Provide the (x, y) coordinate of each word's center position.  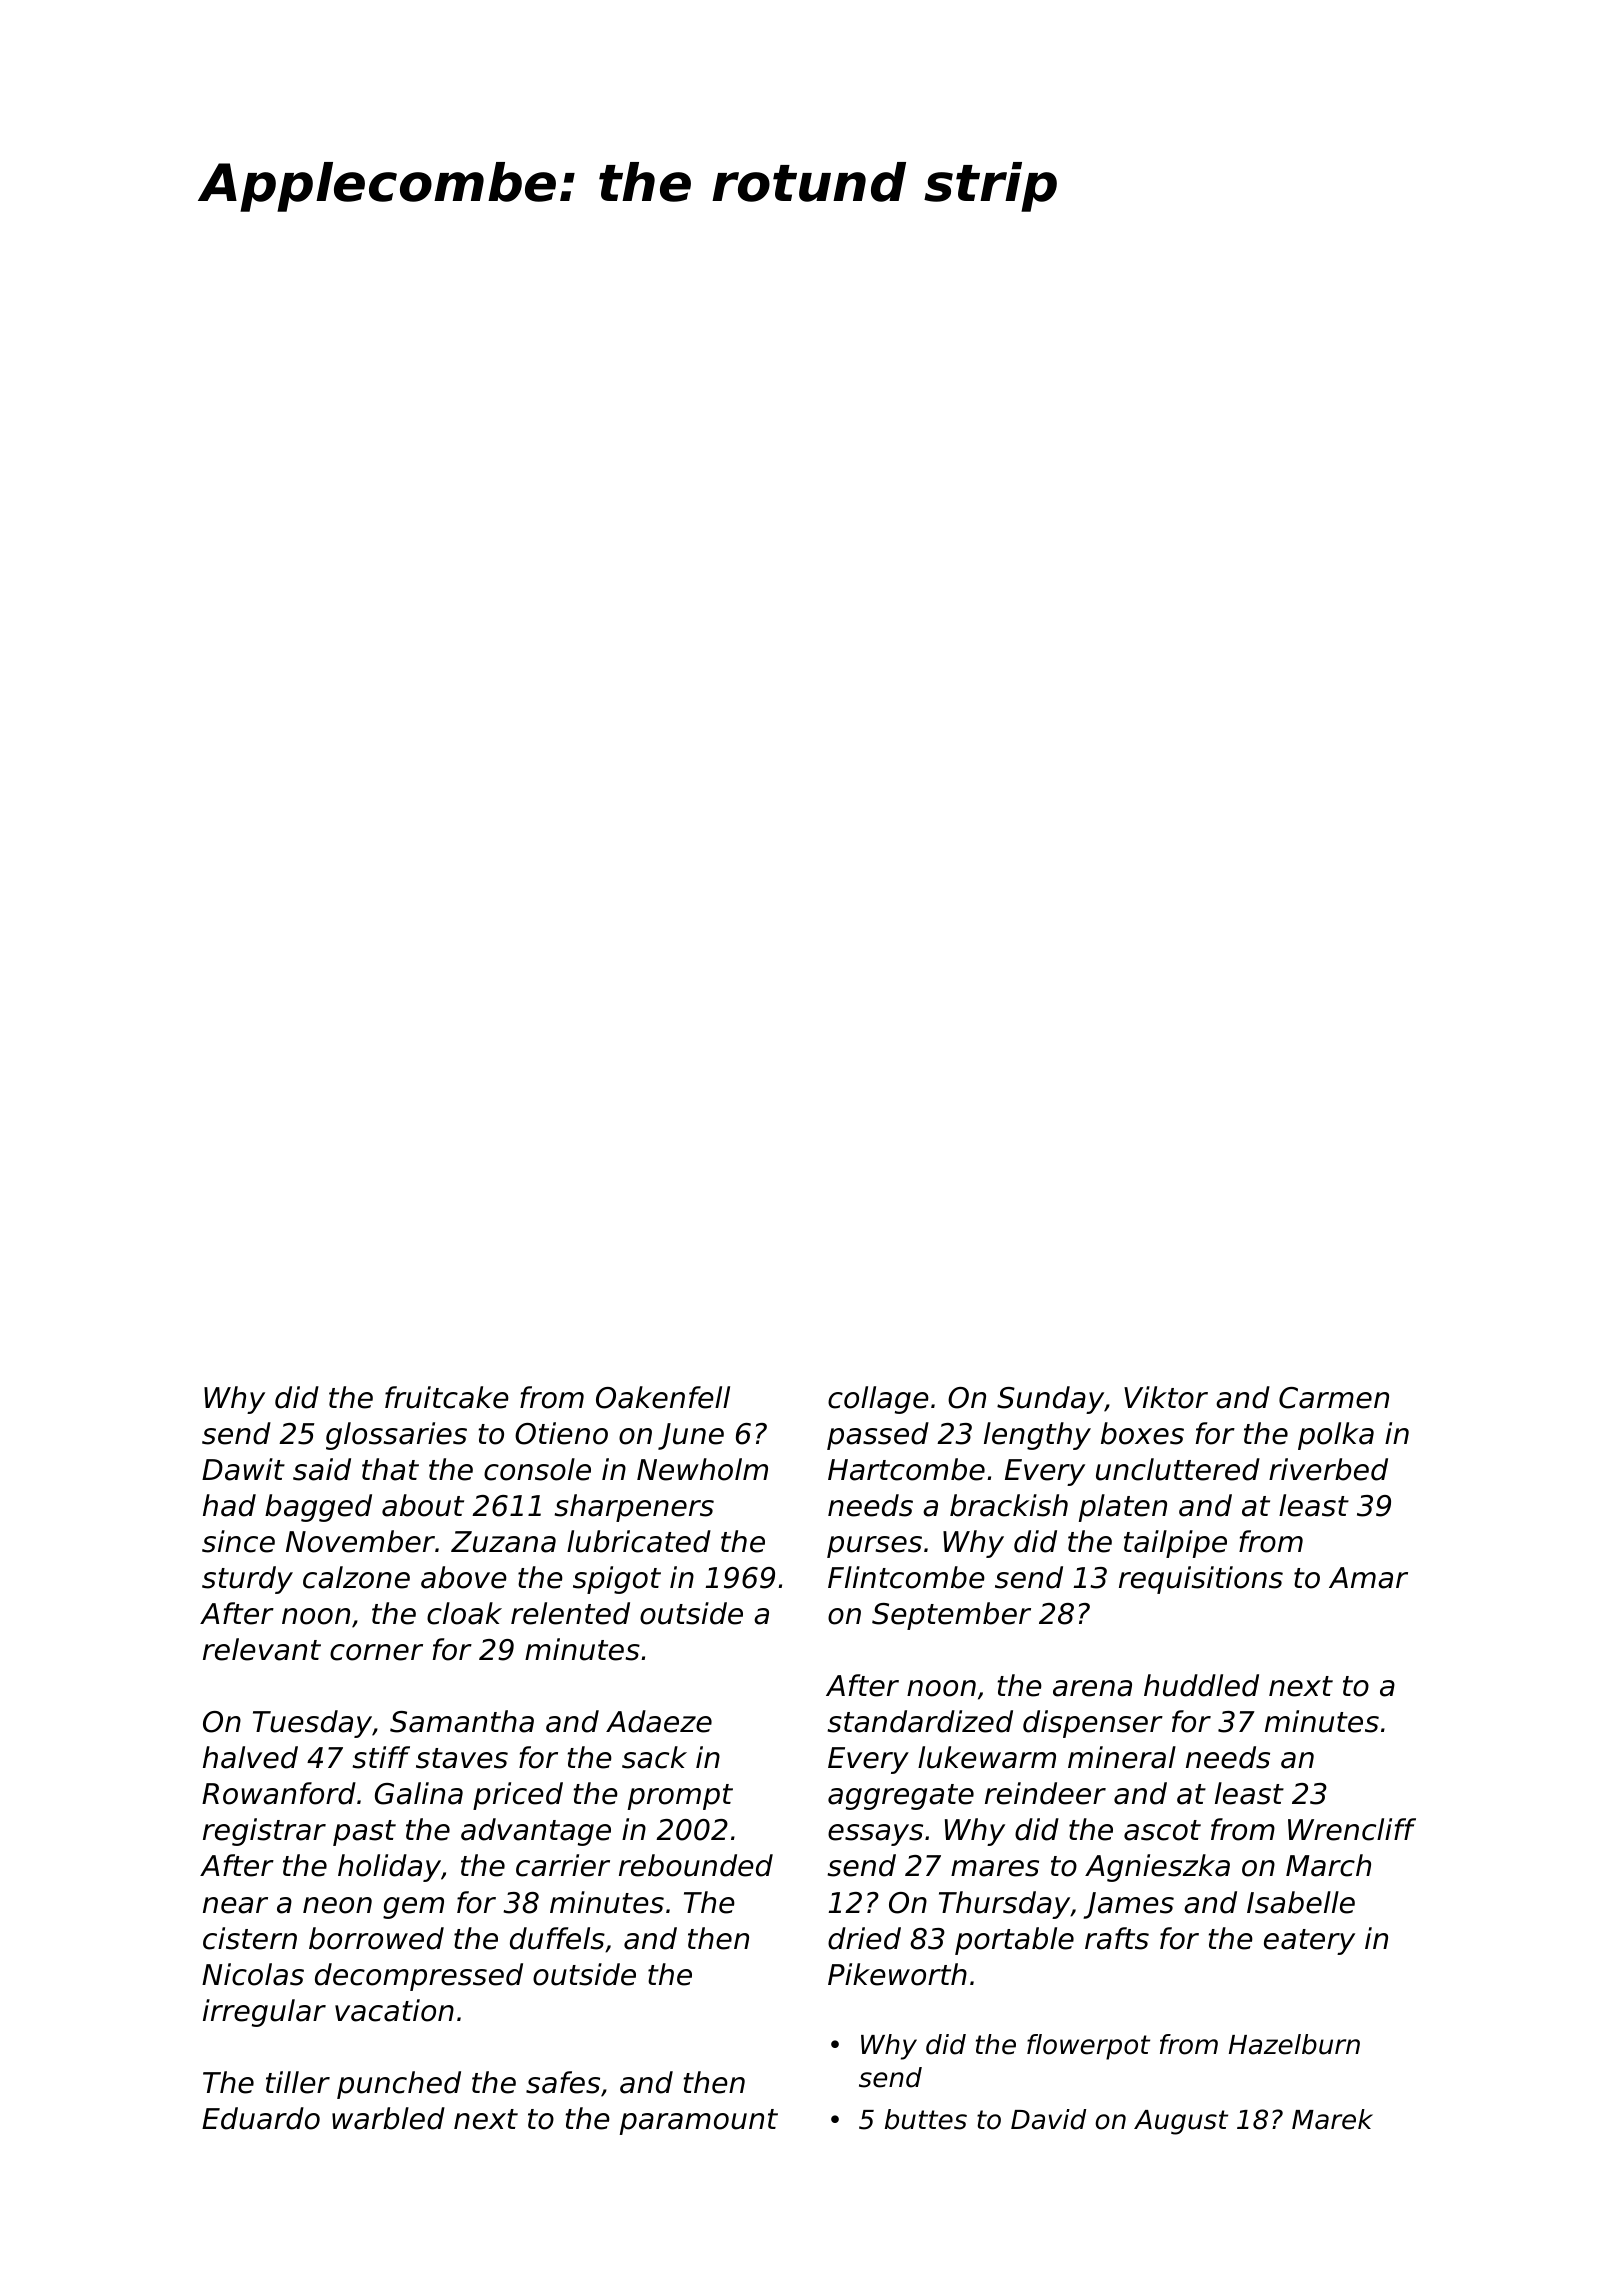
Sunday (1050, 1400)
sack (654, 1757)
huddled (1201, 1685)
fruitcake (447, 1397)
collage (878, 1400)
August (1181, 2122)
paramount (699, 2122)
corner (376, 1652)
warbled (388, 2118)
